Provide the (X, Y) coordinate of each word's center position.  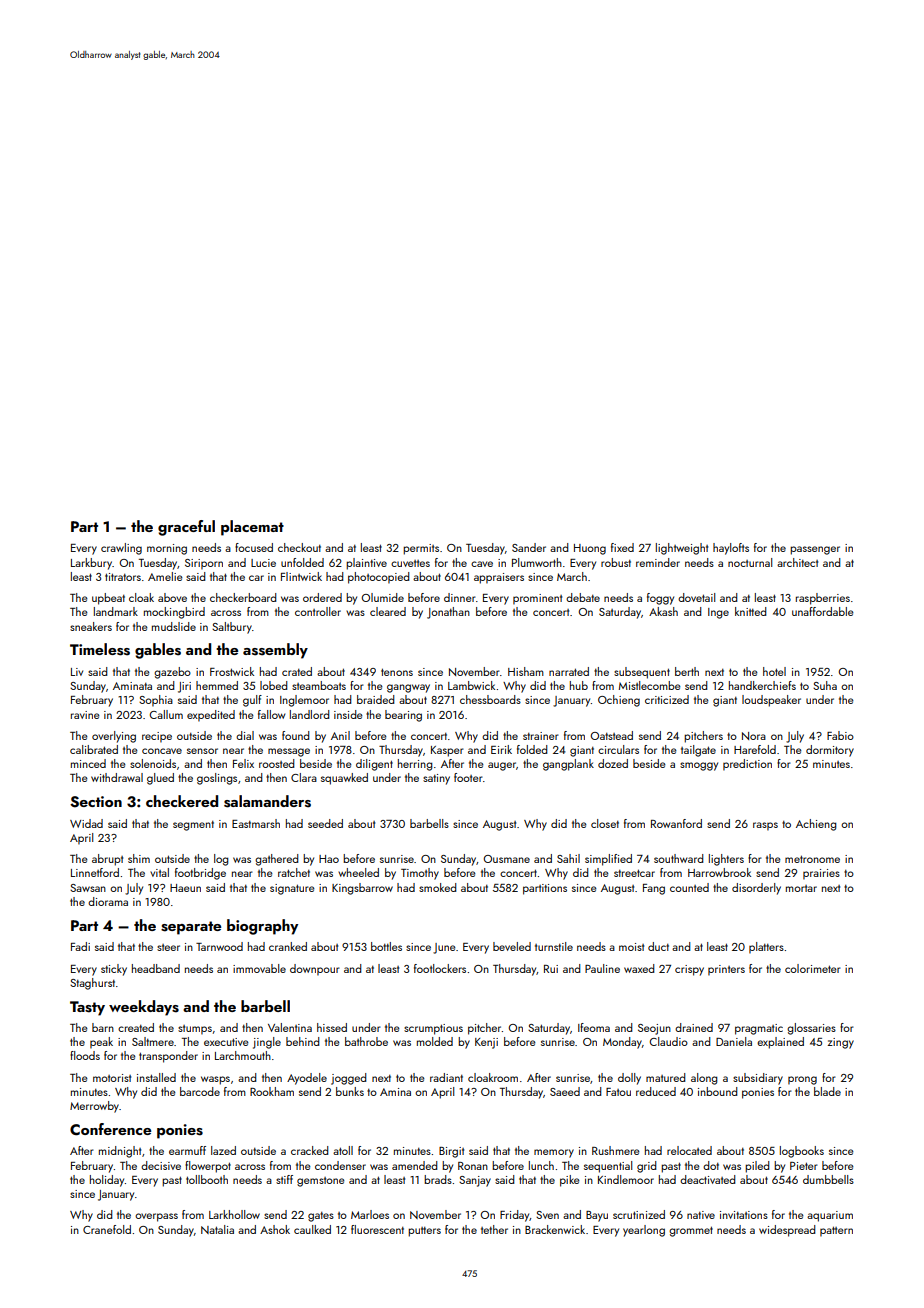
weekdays (144, 1008)
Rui (551, 969)
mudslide (174, 626)
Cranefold (107, 1229)
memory (554, 1153)
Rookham (272, 1091)
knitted (751, 611)
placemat (252, 528)
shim (139, 858)
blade (827, 1091)
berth (687, 671)
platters (766, 948)
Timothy (420, 874)
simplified (608, 860)
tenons (397, 672)
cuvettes (410, 563)
